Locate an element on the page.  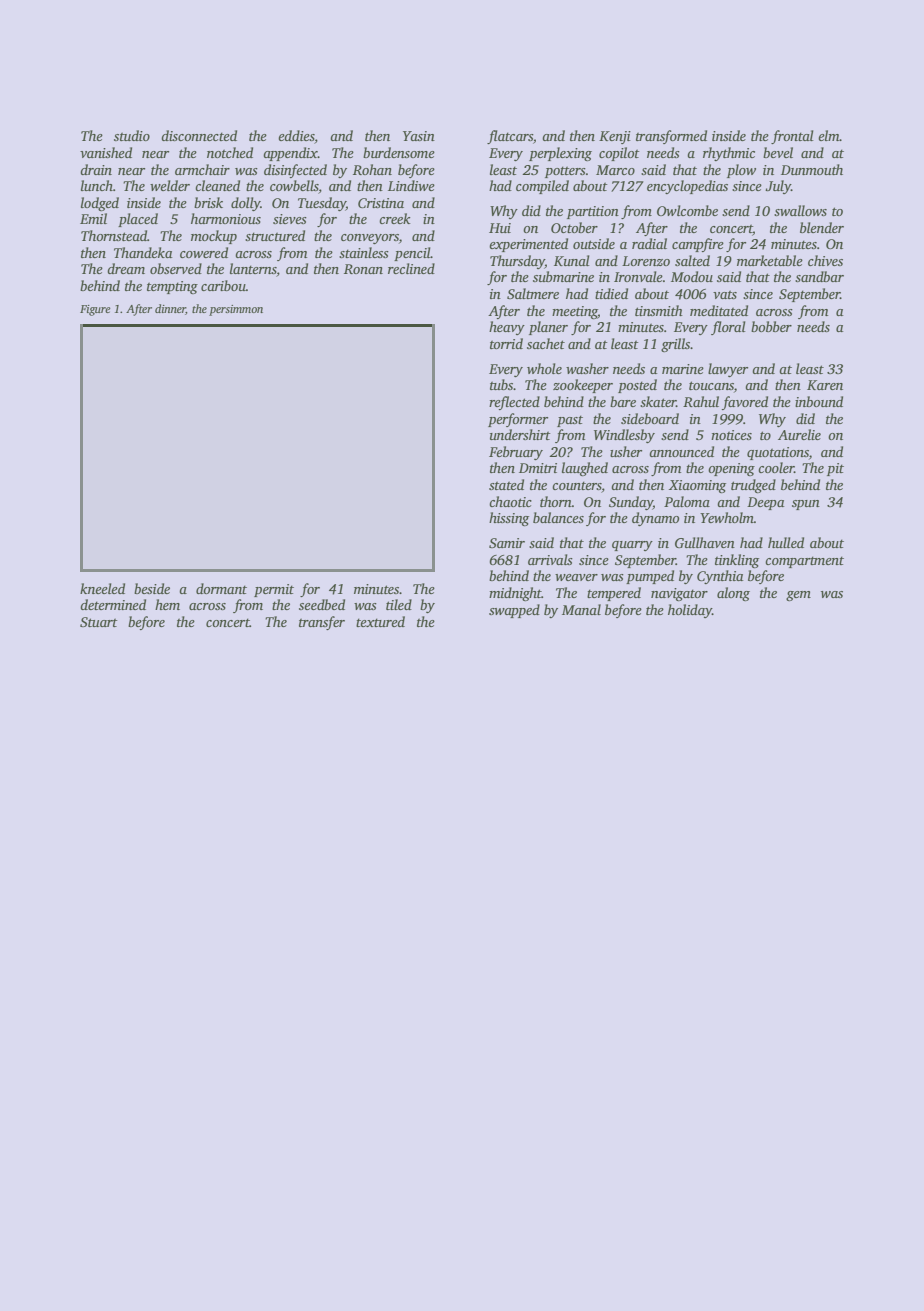
Stuart is located at coordinates (99, 622).
